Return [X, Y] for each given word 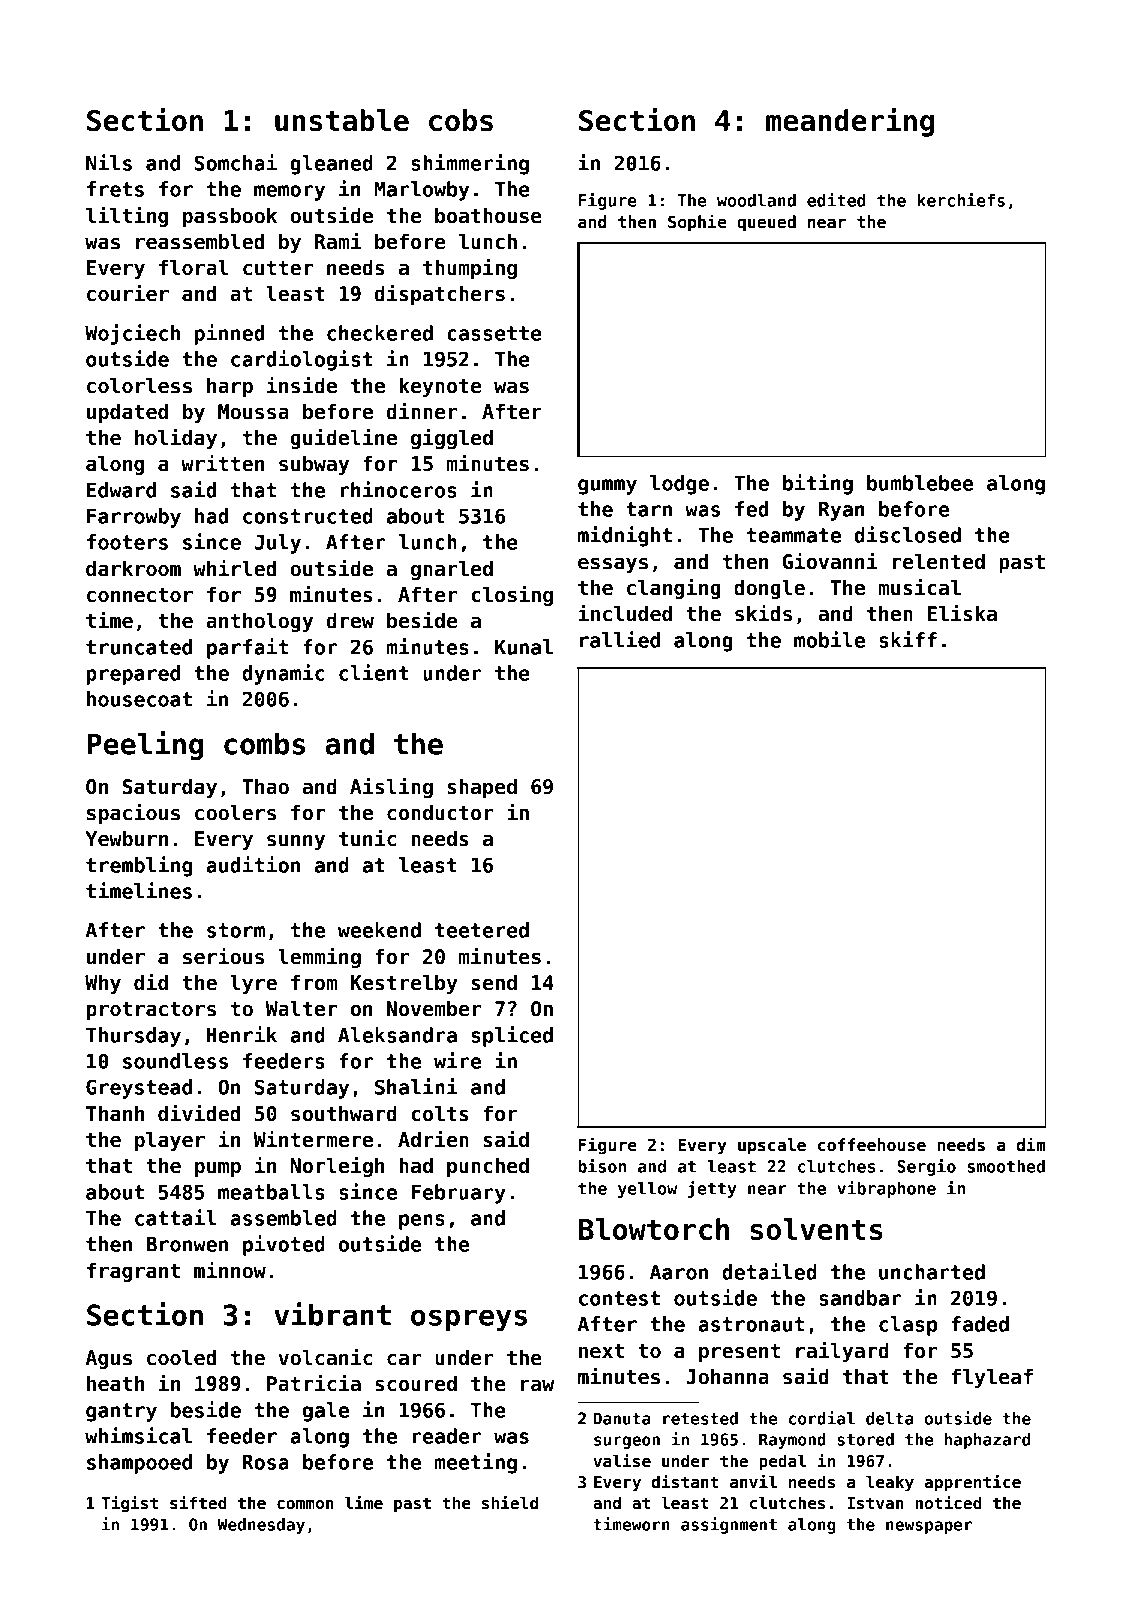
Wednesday [261, 1526]
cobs [461, 120]
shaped [482, 788]
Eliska [962, 613]
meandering [850, 122]
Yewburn [126, 838]
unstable [342, 120]
